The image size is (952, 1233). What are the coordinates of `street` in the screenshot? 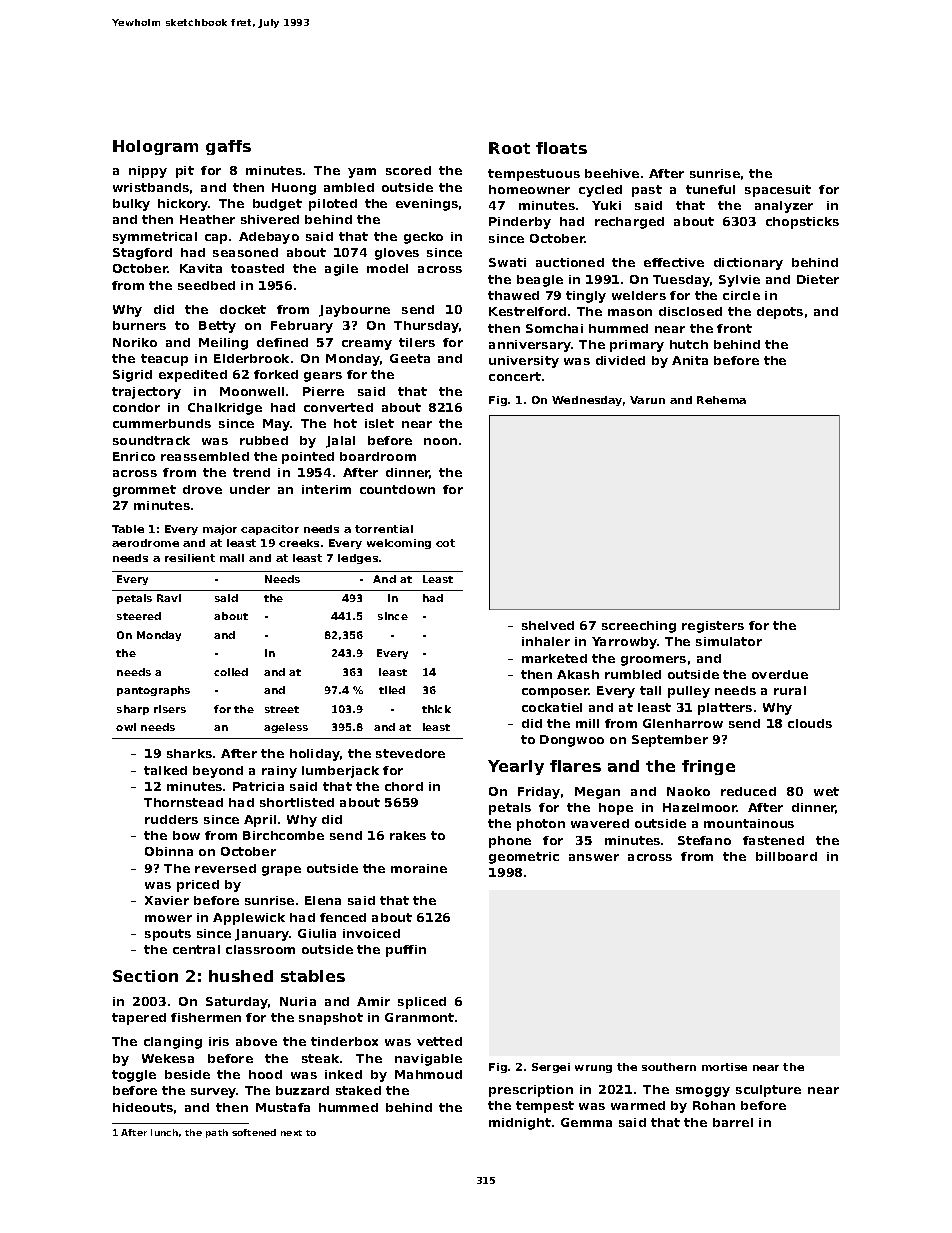 It's located at (282, 709).
